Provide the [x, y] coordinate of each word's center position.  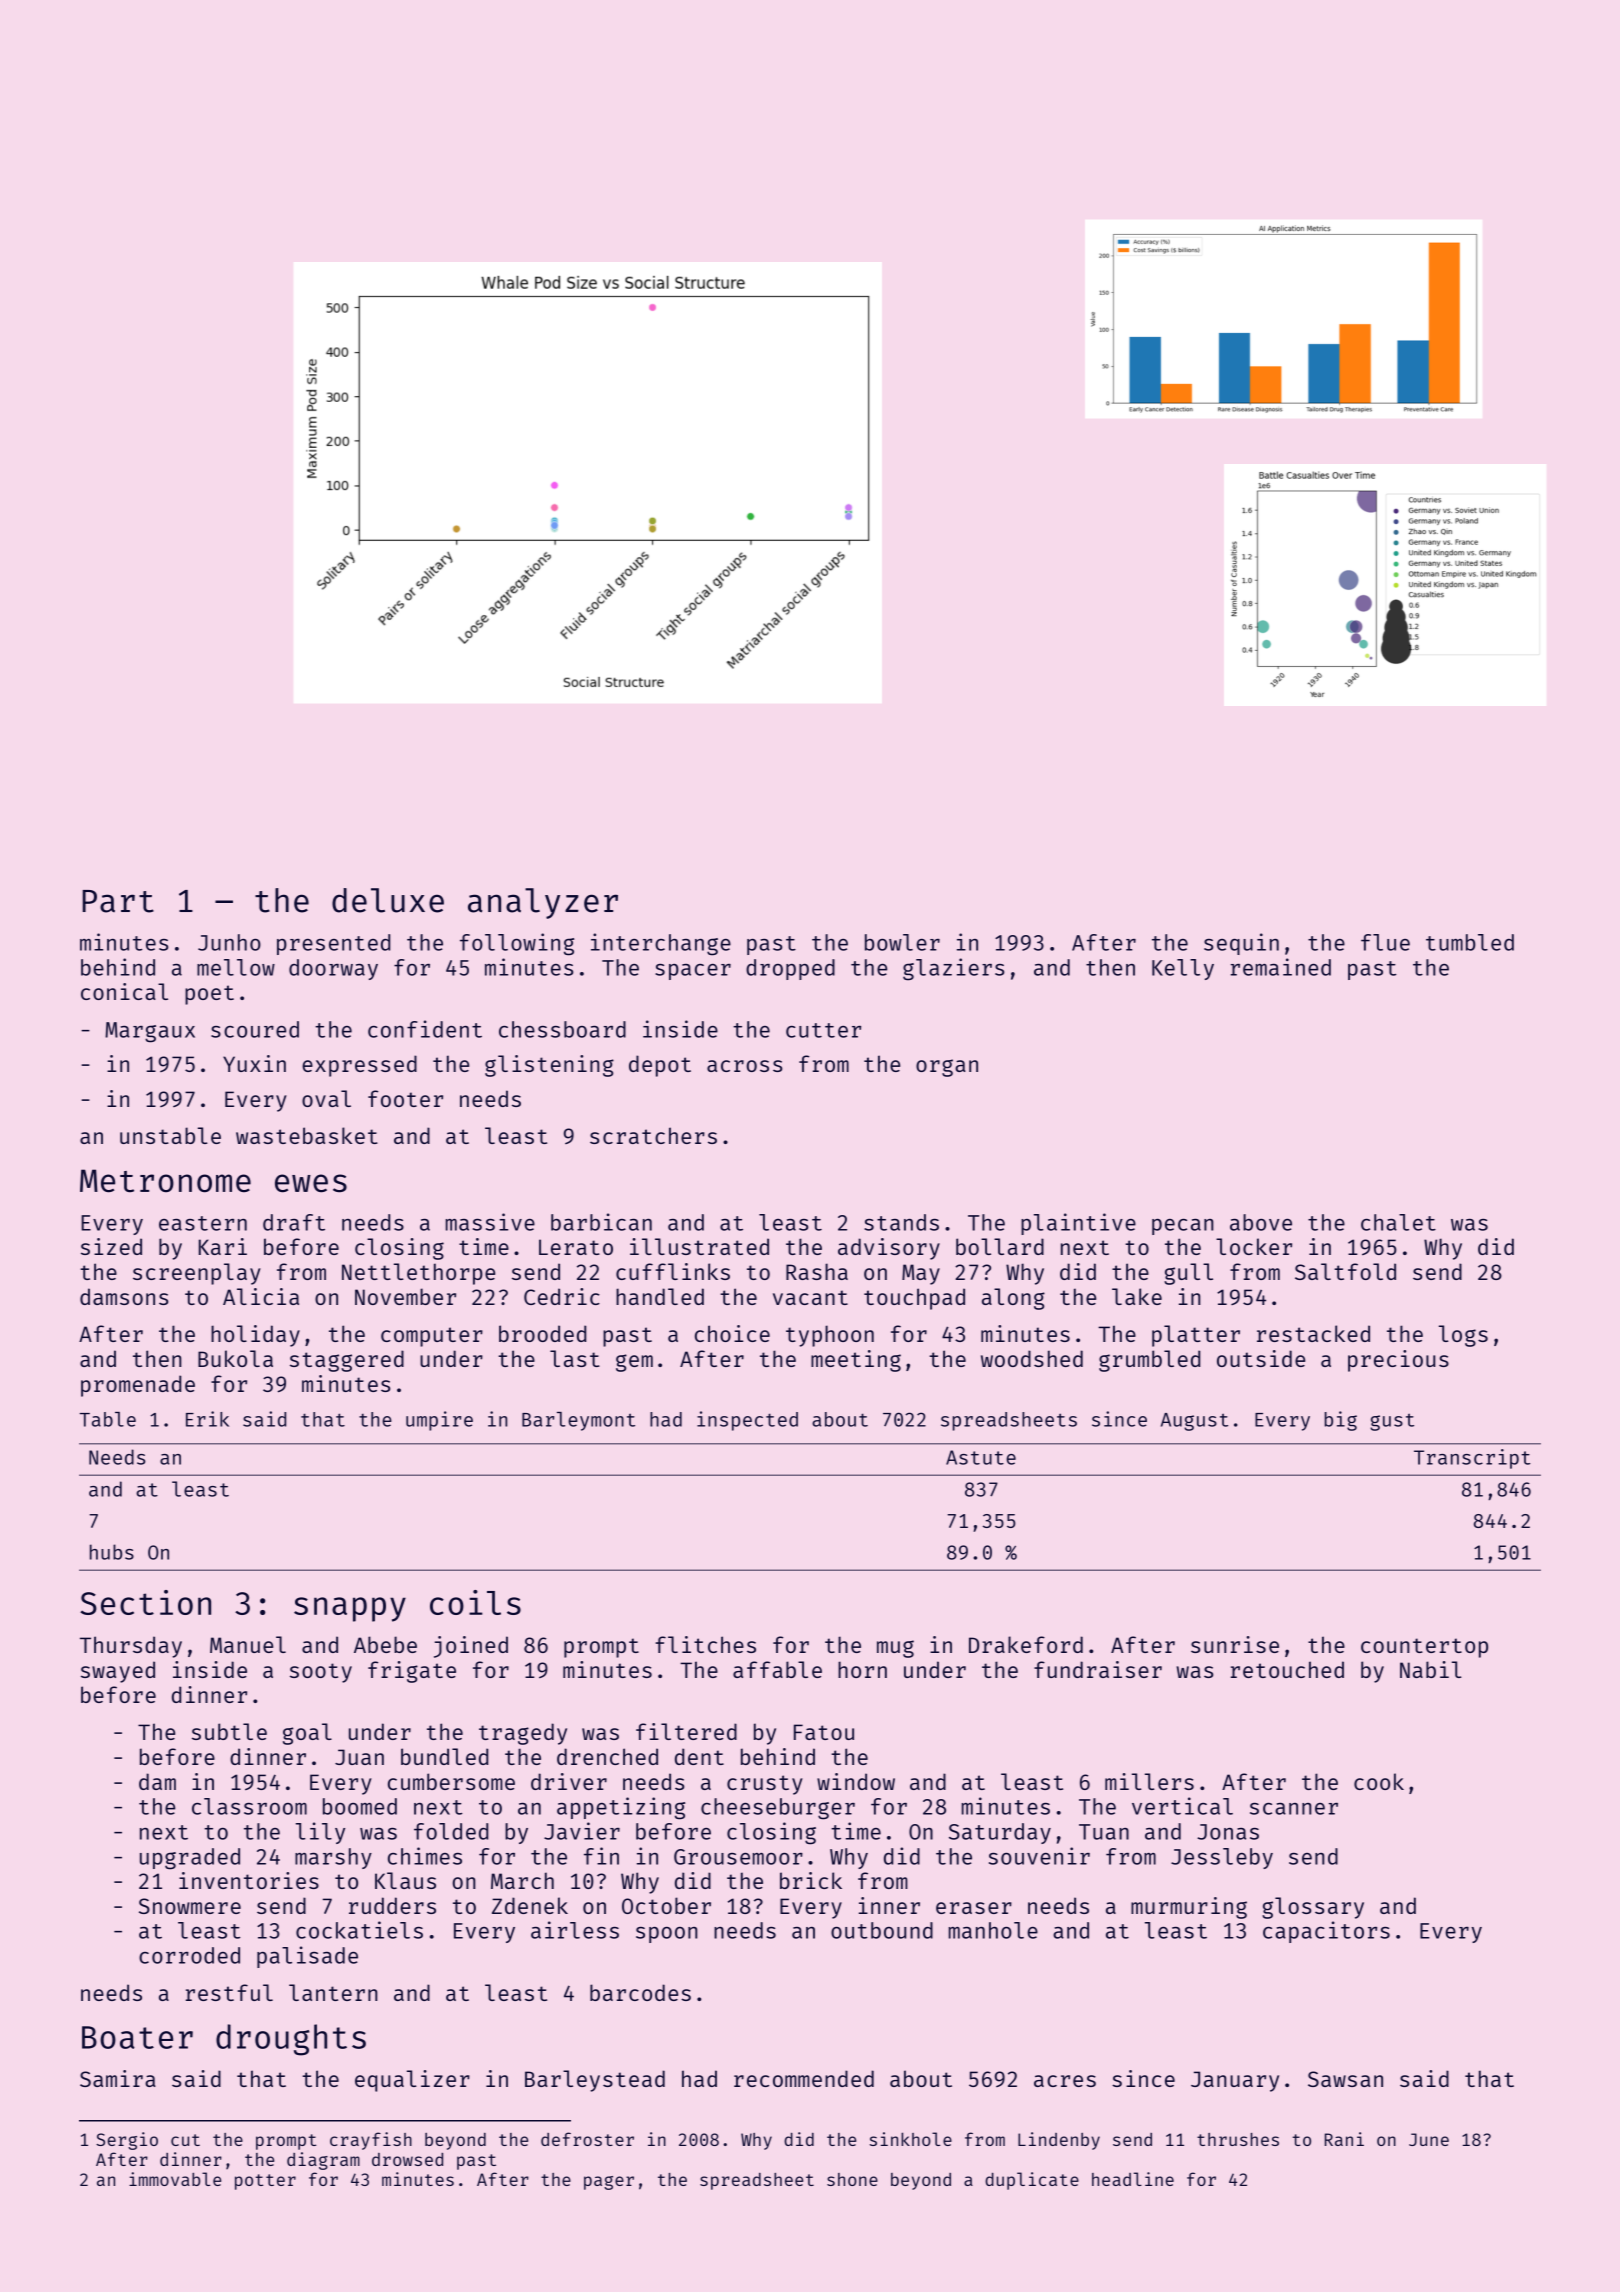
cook [1379, 1781]
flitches [705, 1644]
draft [294, 1222]
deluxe [388, 900]
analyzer [543, 903]
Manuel [248, 1644]
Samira [118, 2078]
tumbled [1470, 942]
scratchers [653, 1135]
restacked [1313, 1333]
